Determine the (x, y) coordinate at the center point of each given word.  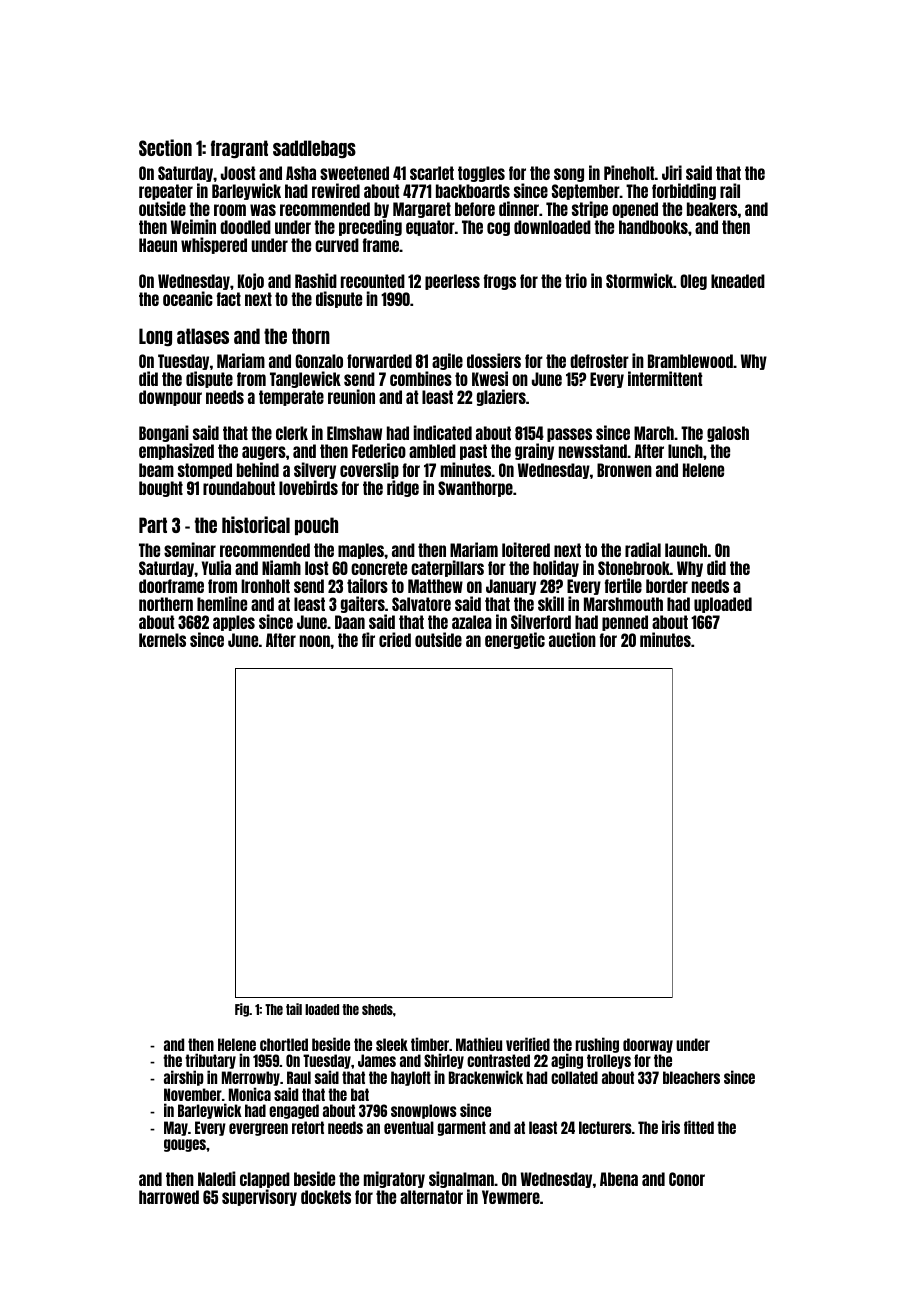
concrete (379, 568)
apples (234, 623)
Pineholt (629, 172)
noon (315, 641)
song (569, 175)
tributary (210, 1061)
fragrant (239, 149)
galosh (728, 434)
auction (572, 639)
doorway (648, 1045)
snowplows (424, 1111)
